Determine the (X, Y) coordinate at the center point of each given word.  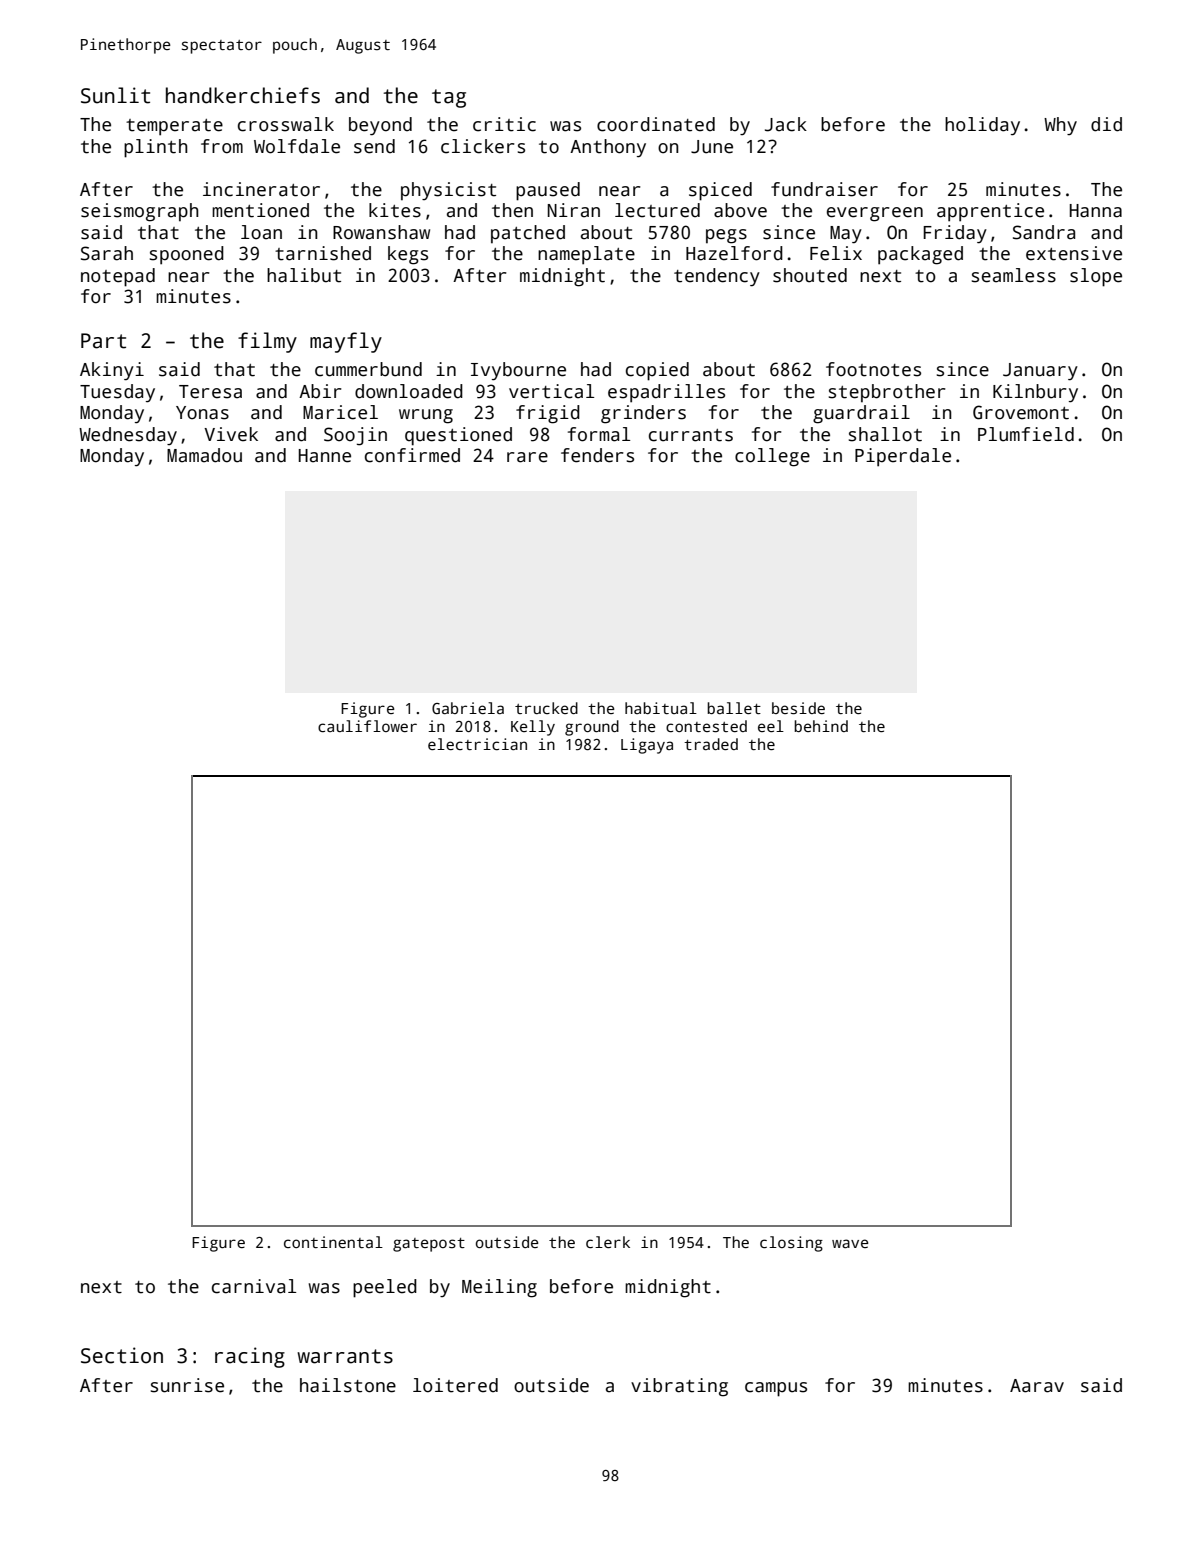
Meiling (499, 1288)
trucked (546, 708)
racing (250, 1357)
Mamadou (204, 455)
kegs (408, 255)
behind (821, 726)
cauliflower (367, 726)
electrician (477, 744)
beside (798, 708)
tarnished (323, 253)
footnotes (873, 369)
